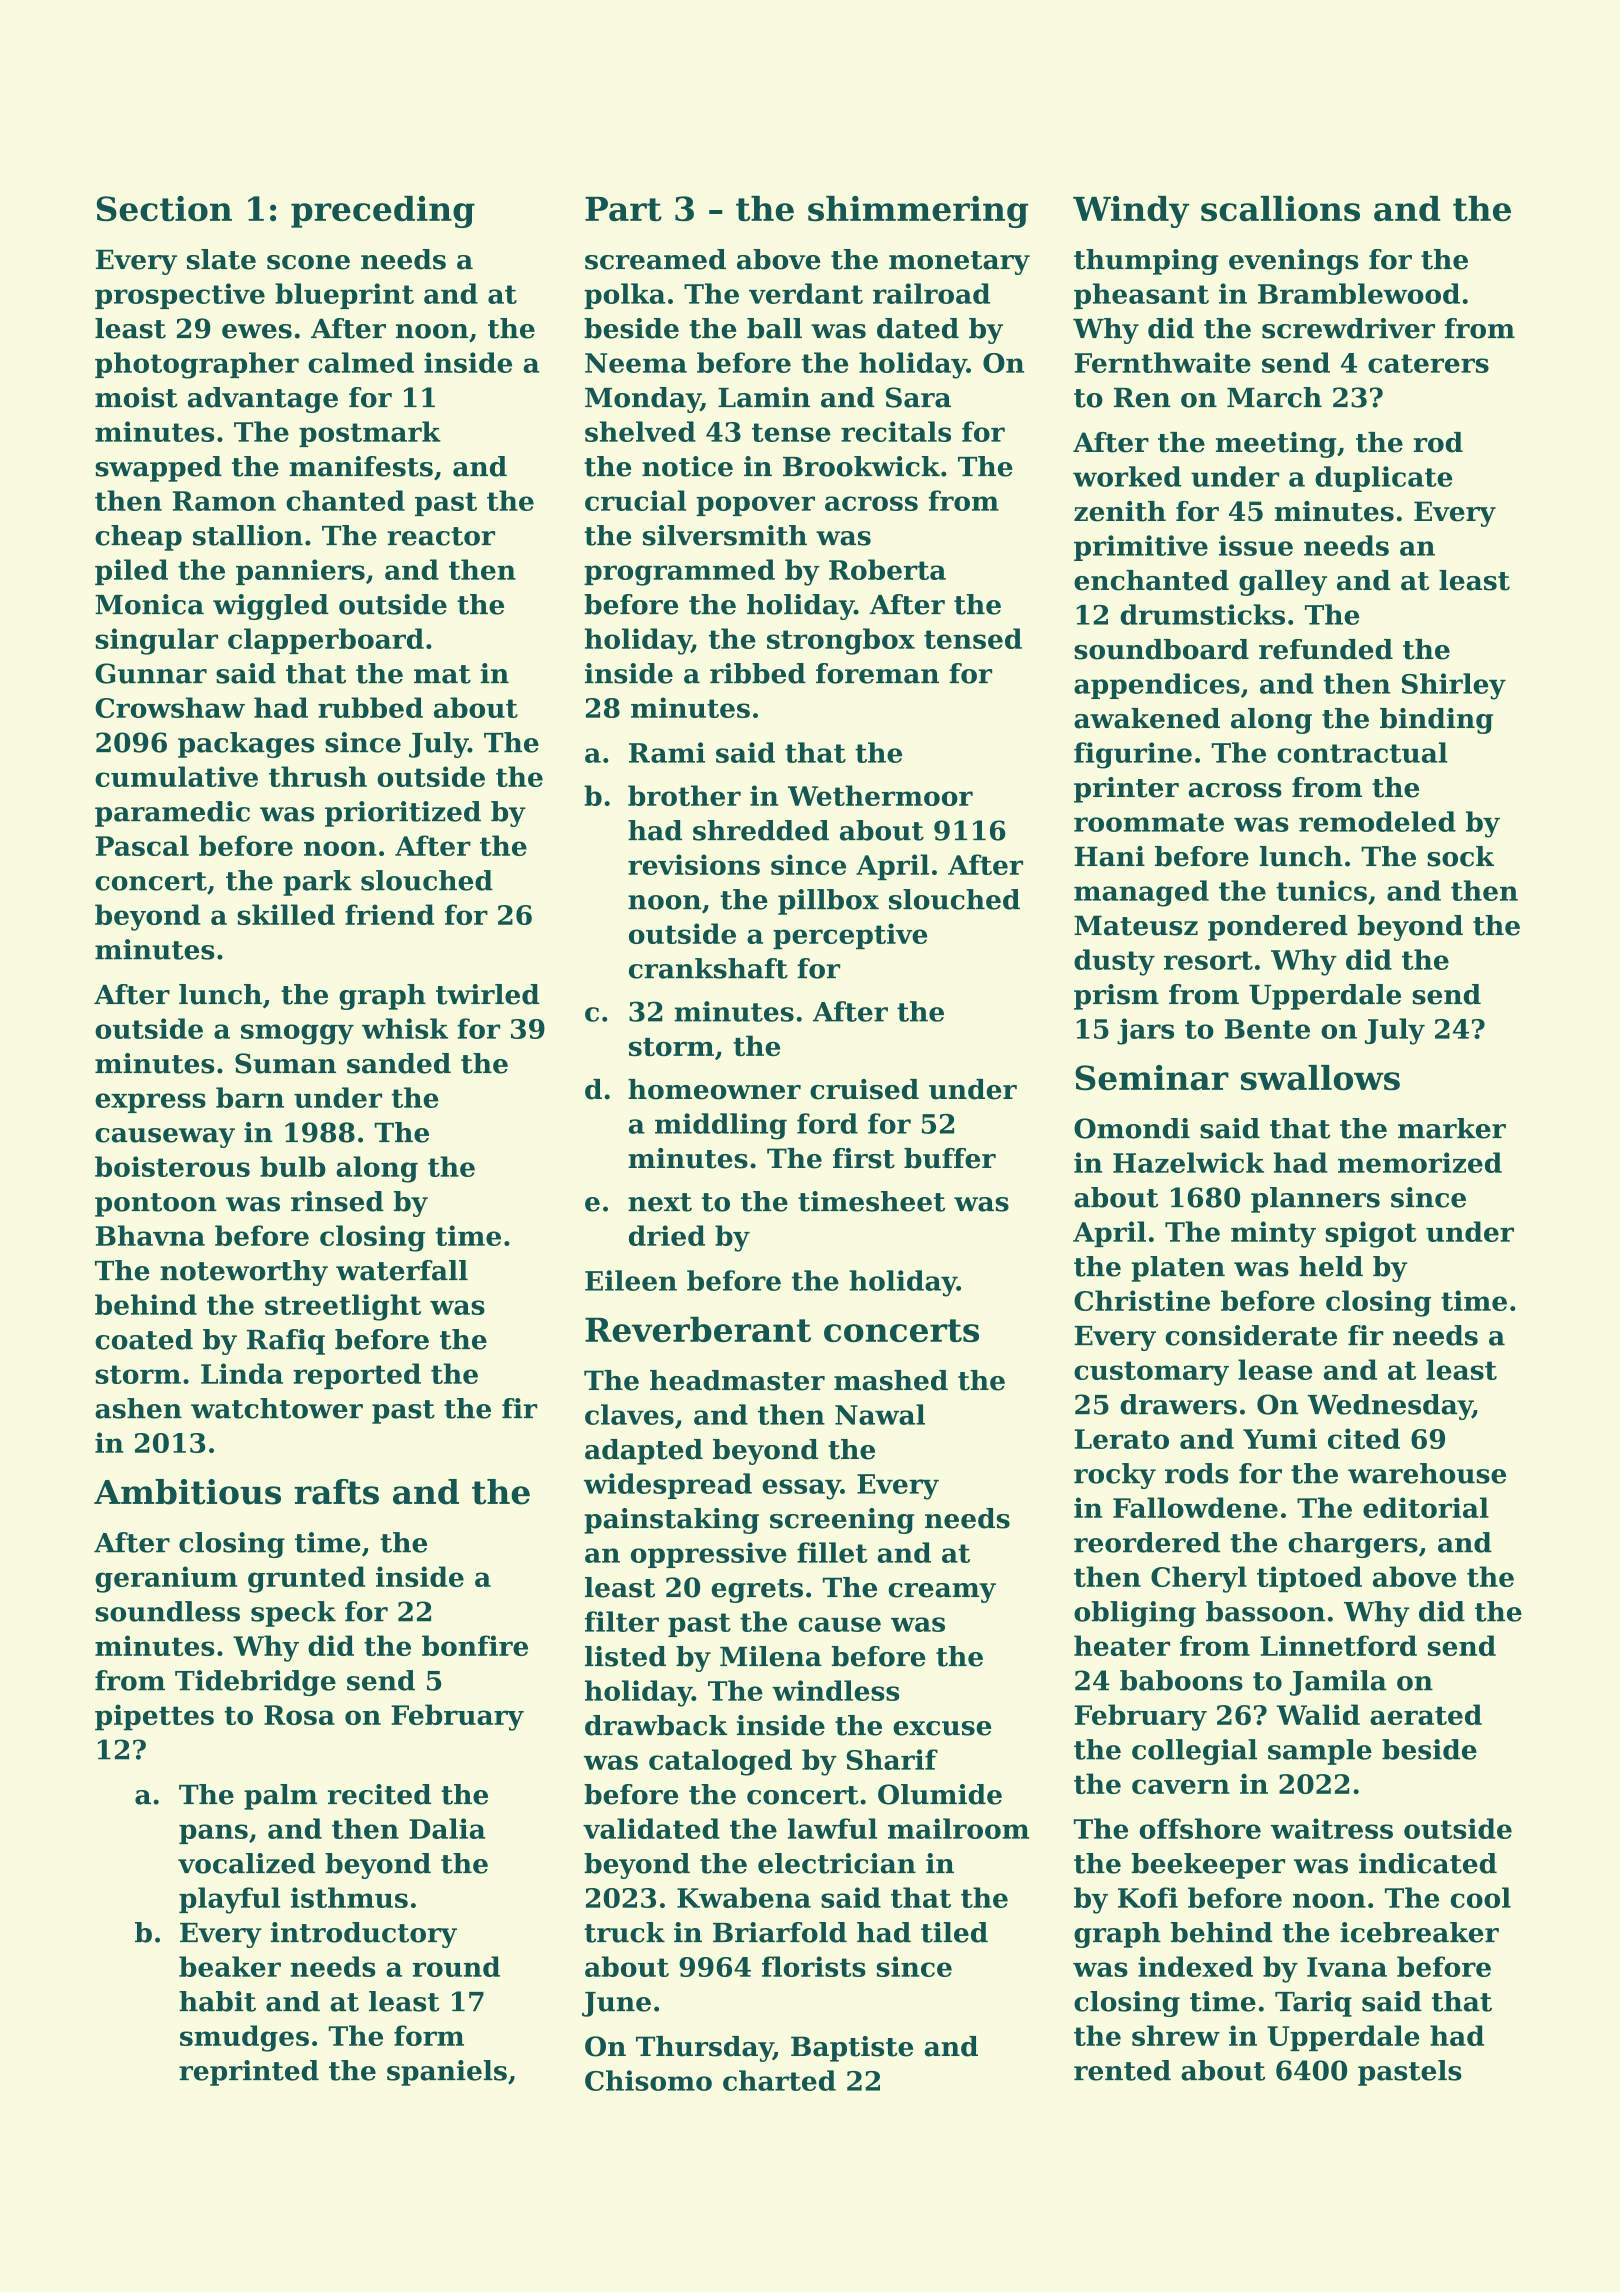  I want to click on shredded, so click(761, 830).
